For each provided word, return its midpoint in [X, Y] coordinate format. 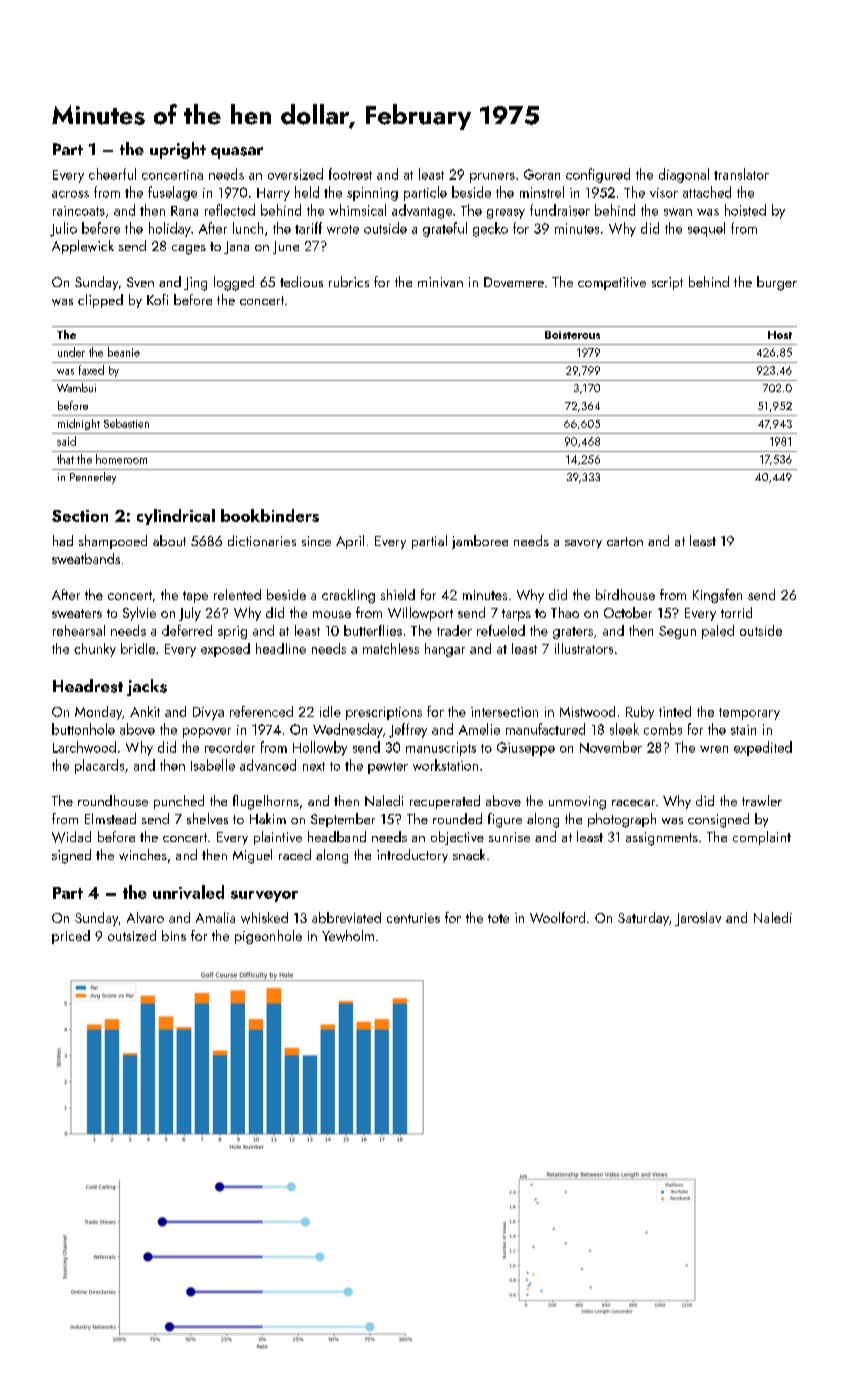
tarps [516, 615]
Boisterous [572, 335]
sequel [706, 229]
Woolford [557, 917]
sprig [232, 632]
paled [718, 632]
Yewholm [348, 936]
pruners [492, 178]
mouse [332, 614]
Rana [184, 211]
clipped [100, 301]
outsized [132, 935]
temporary [749, 714]
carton [625, 541]
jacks [147, 687]
